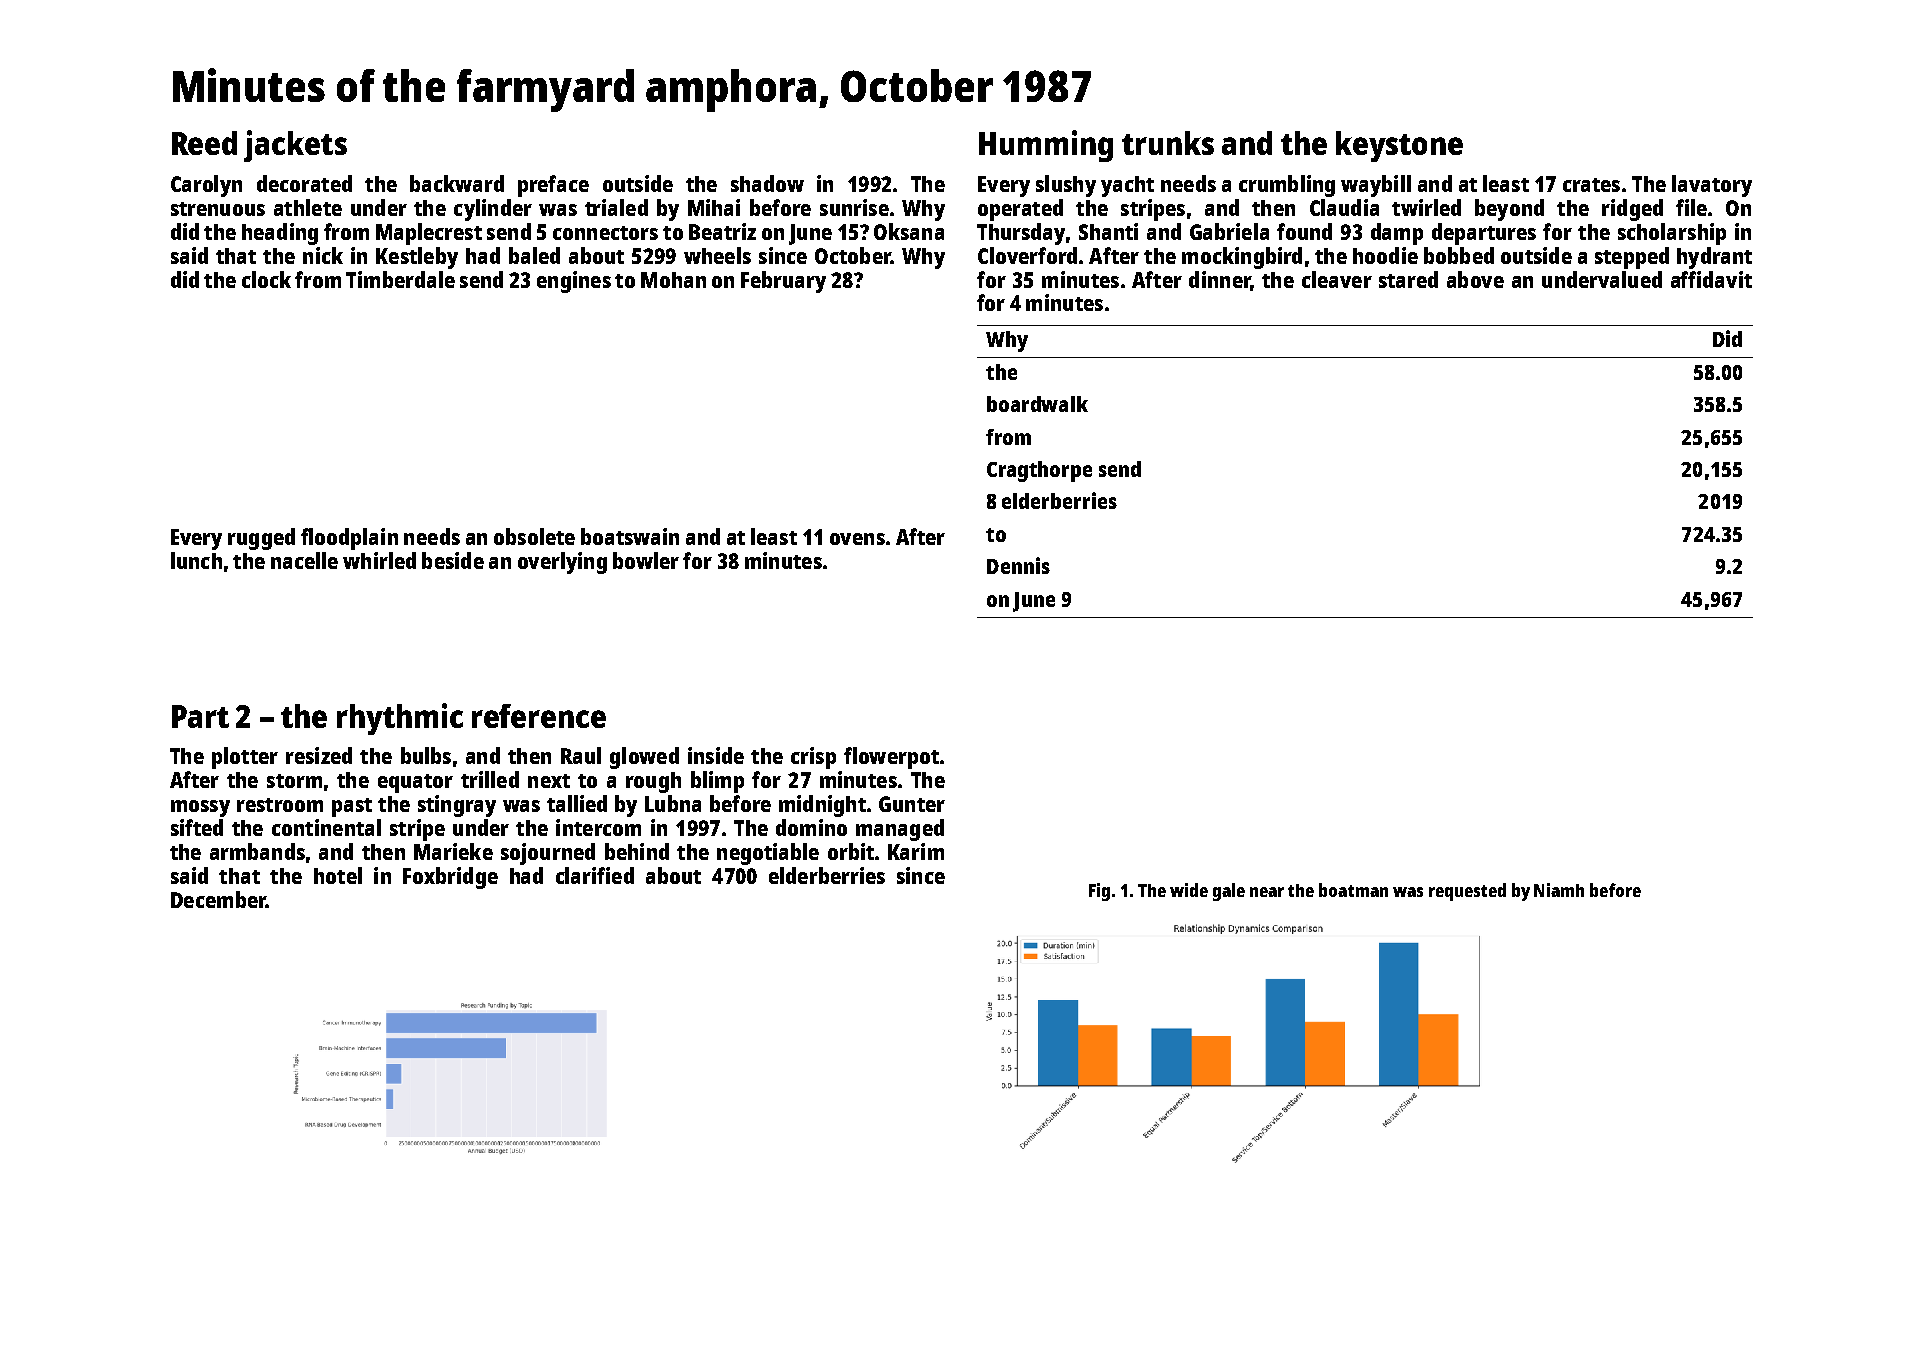 This screenshot has height=1359, width=1922. I want to click on clock, so click(266, 279).
